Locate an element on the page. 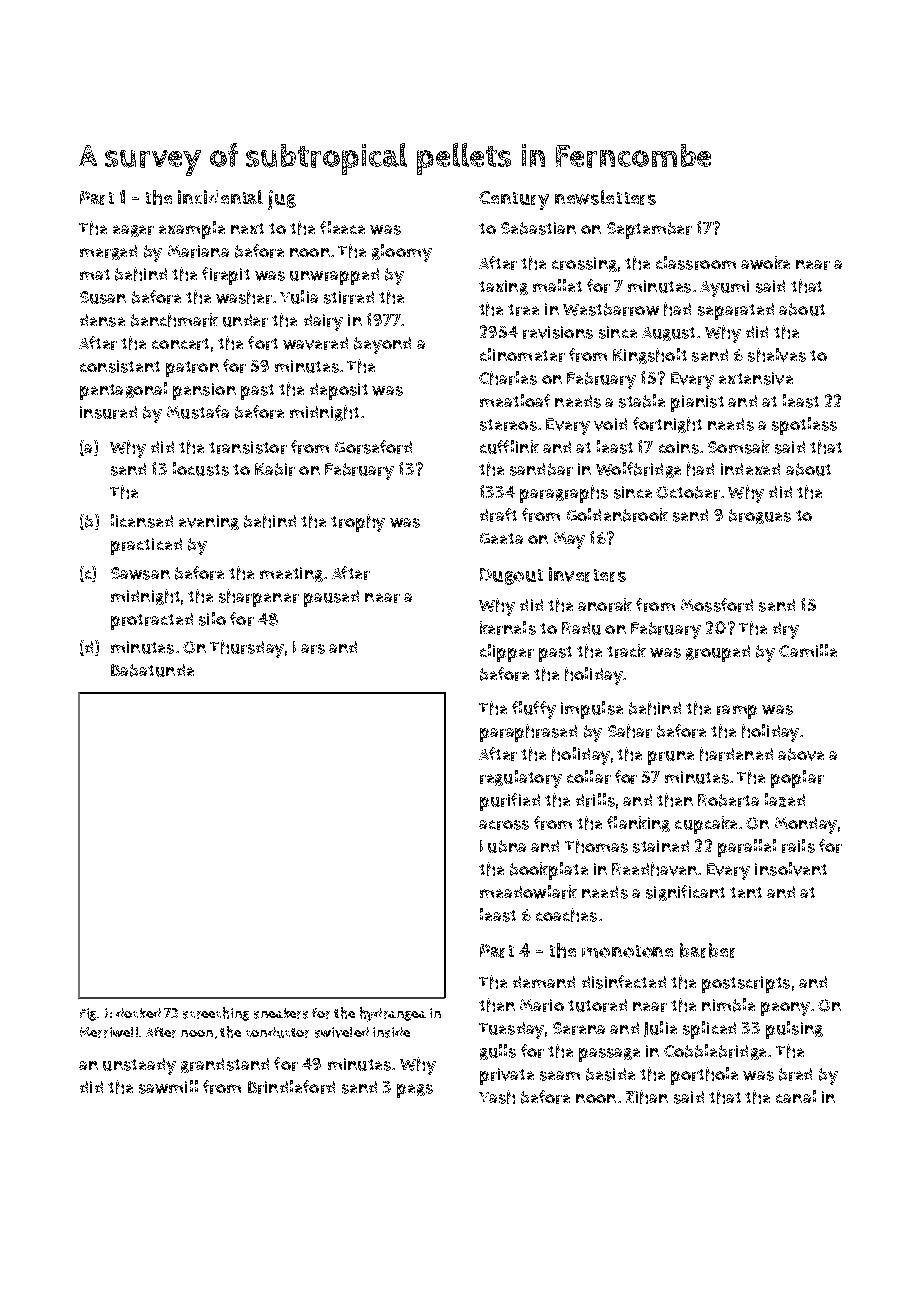 The width and height of the document is (924, 1314). newsletters is located at coordinates (605, 197).
